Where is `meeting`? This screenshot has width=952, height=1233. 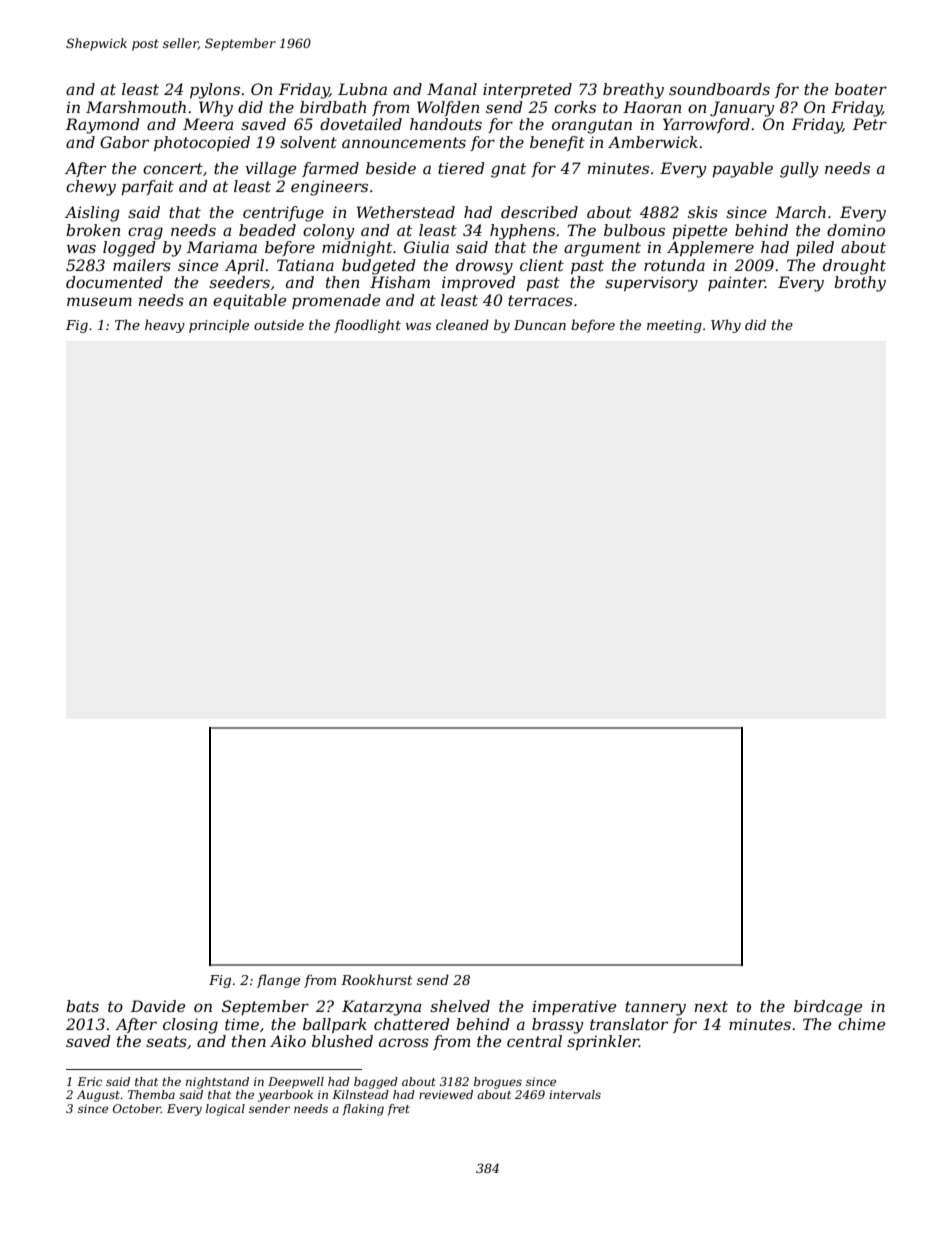 meeting is located at coordinates (674, 326).
